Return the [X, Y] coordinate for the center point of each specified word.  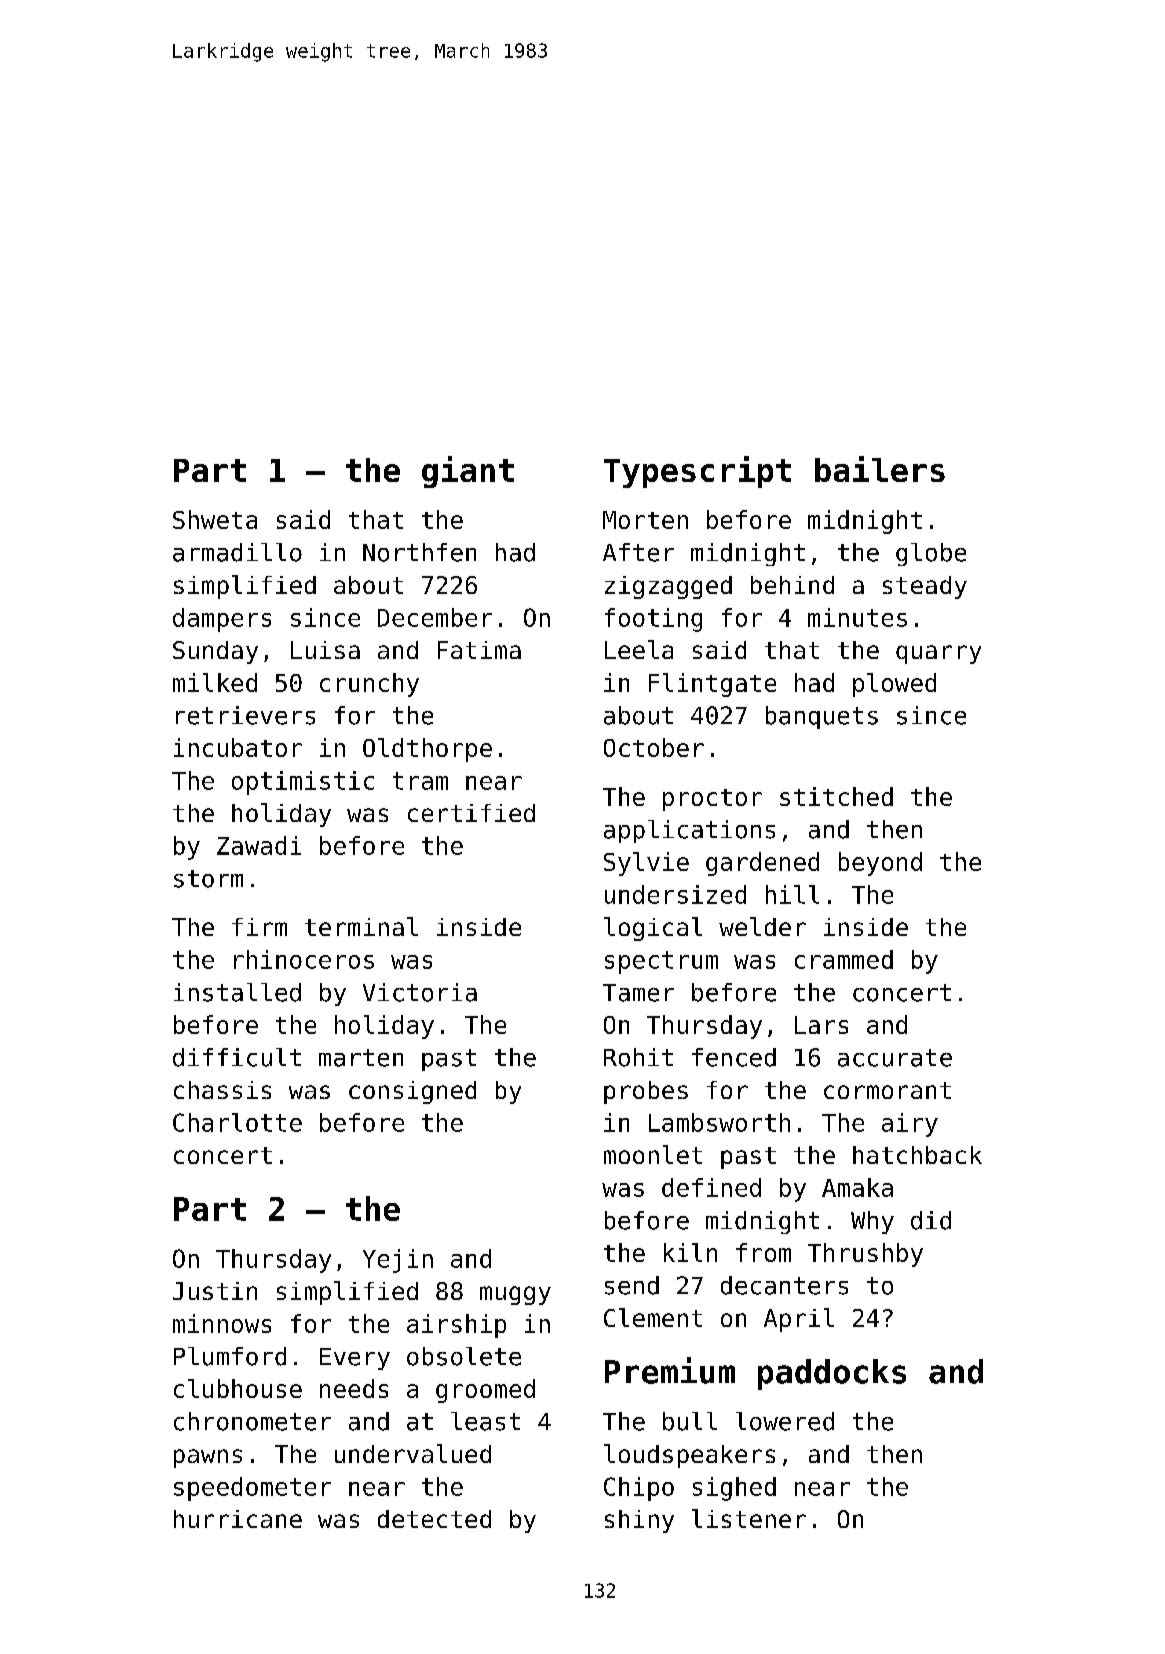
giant [468, 472]
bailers [880, 469]
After [638, 552]
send [632, 1285]
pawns [208, 1458]
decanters [784, 1285]
